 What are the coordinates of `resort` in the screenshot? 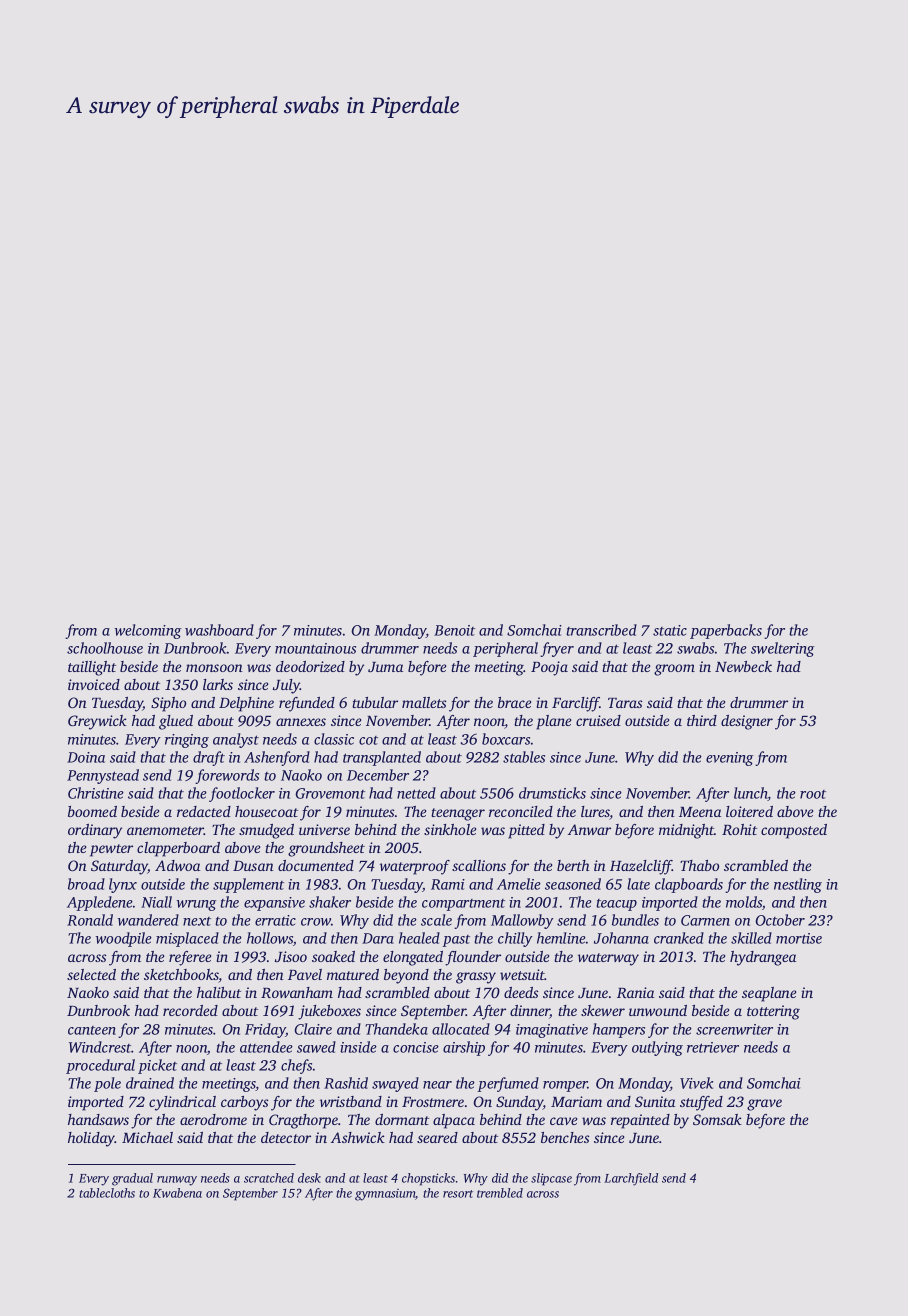 It's located at (458, 1194).
